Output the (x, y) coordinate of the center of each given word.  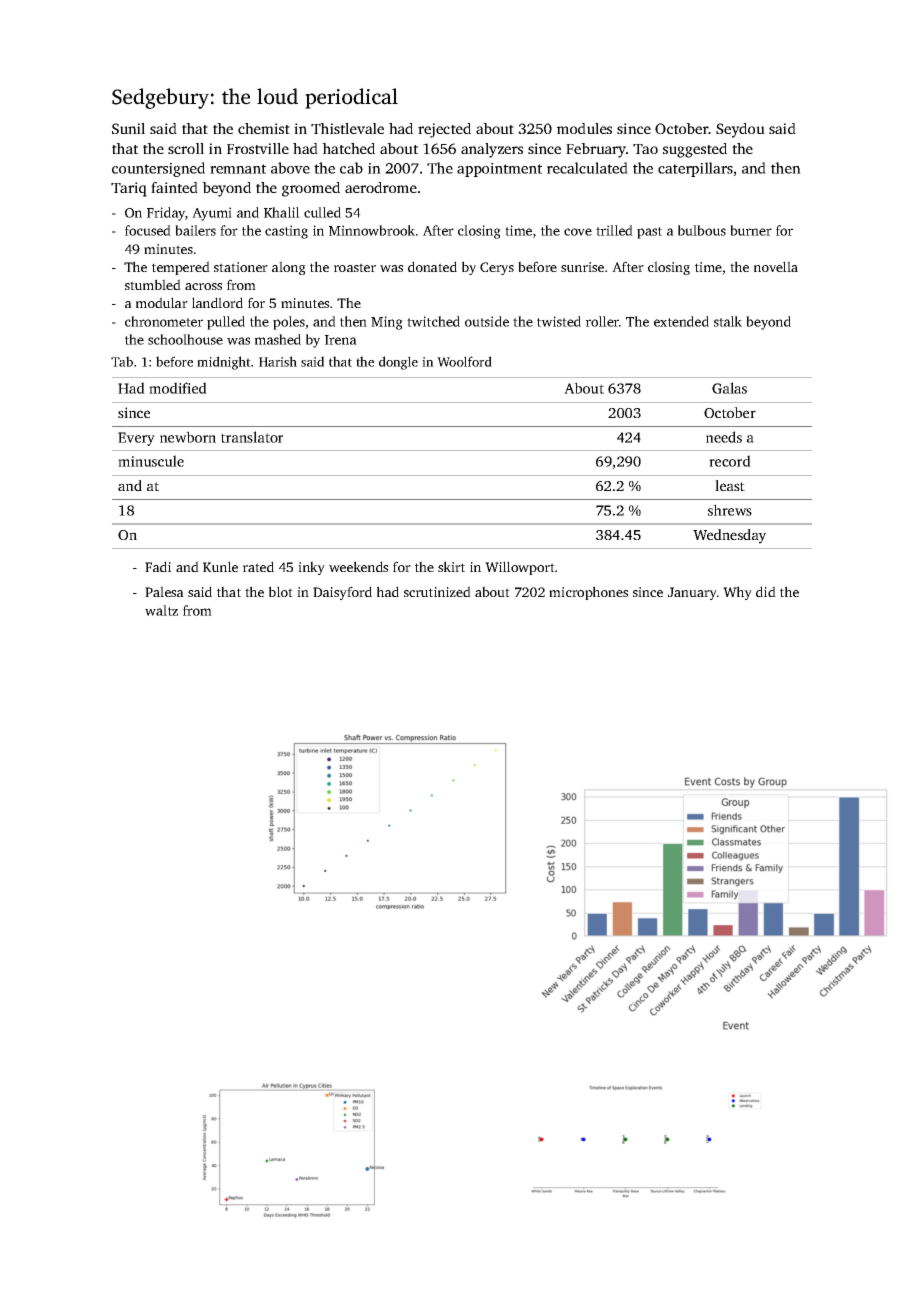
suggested (695, 150)
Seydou (740, 130)
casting (286, 232)
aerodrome (381, 187)
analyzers (492, 150)
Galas (729, 388)
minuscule (151, 461)
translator (252, 437)
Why (737, 593)
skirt (451, 566)
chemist (264, 128)
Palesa (164, 591)
